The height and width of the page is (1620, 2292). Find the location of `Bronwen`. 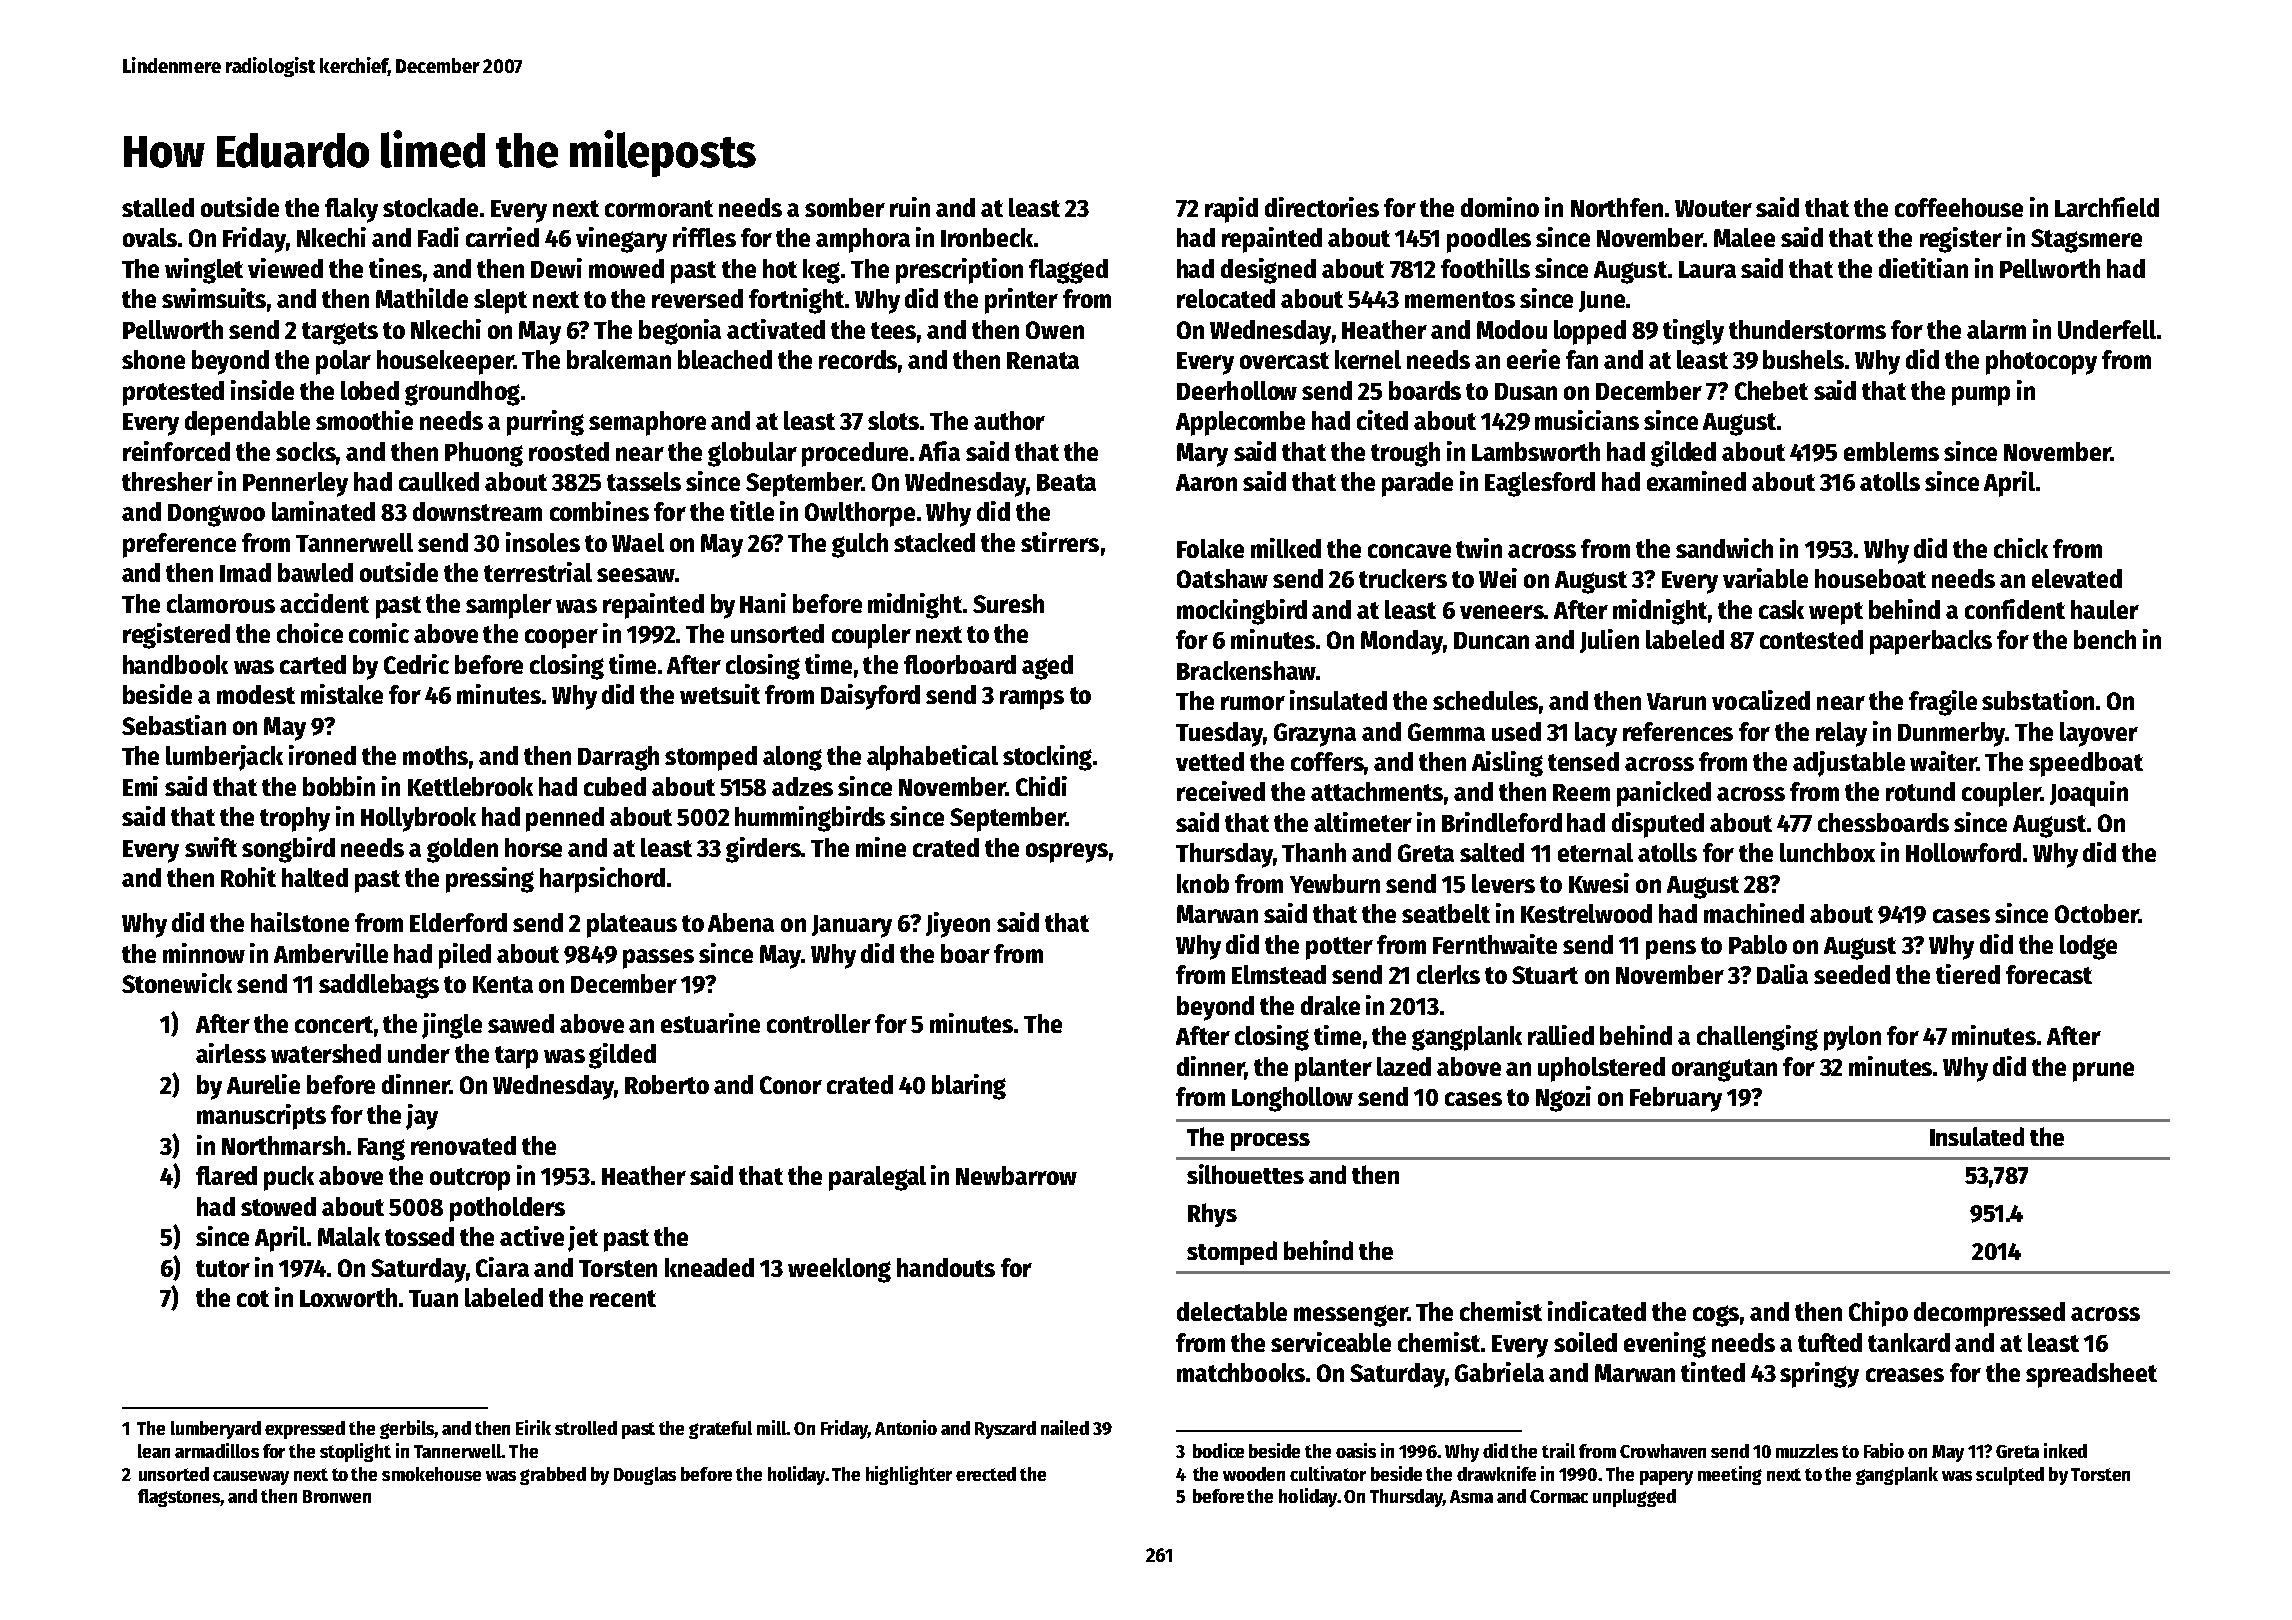

Bronwen is located at coordinates (337, 1496).
